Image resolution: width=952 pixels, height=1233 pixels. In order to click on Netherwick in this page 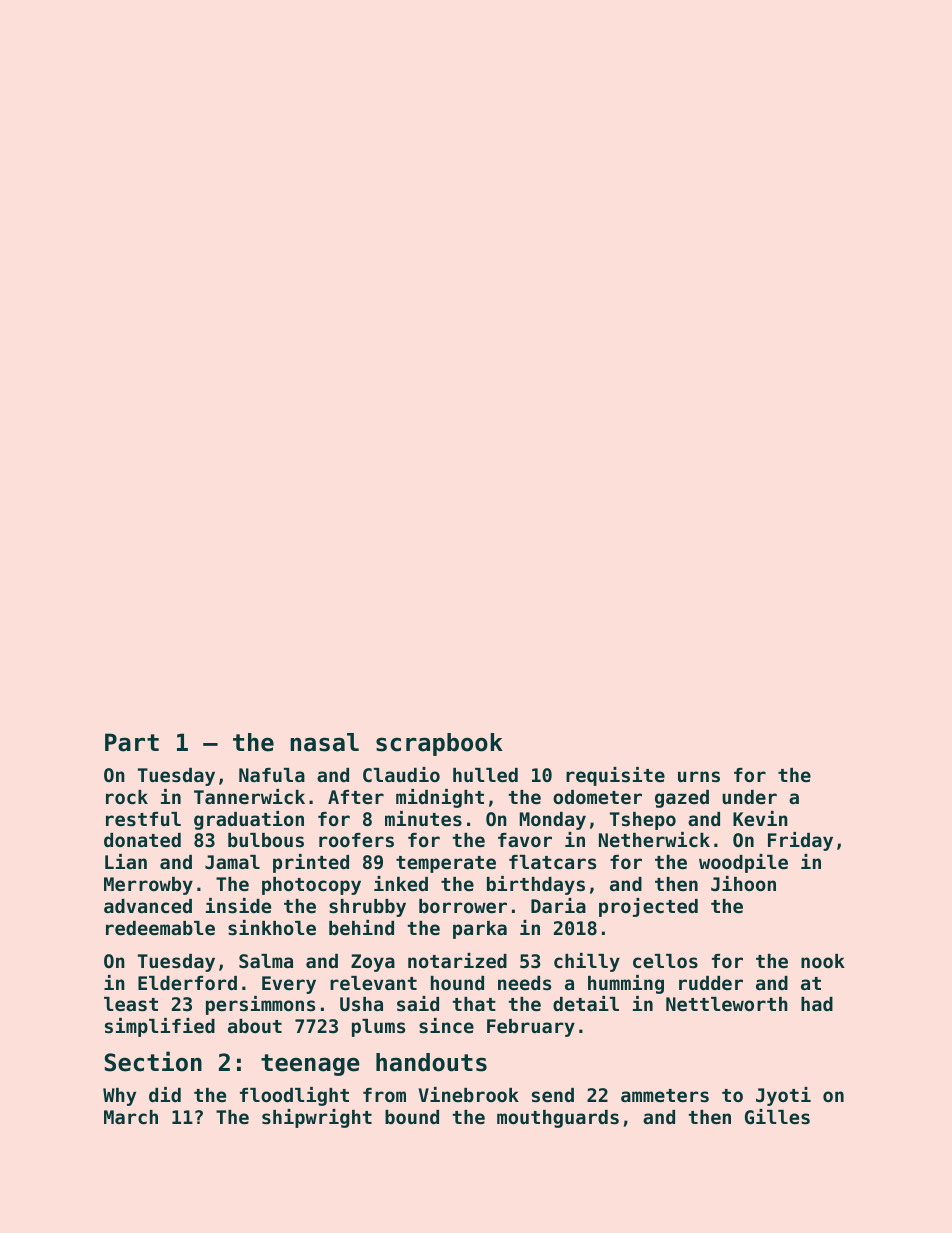, I will do `click(654, 839)`.
